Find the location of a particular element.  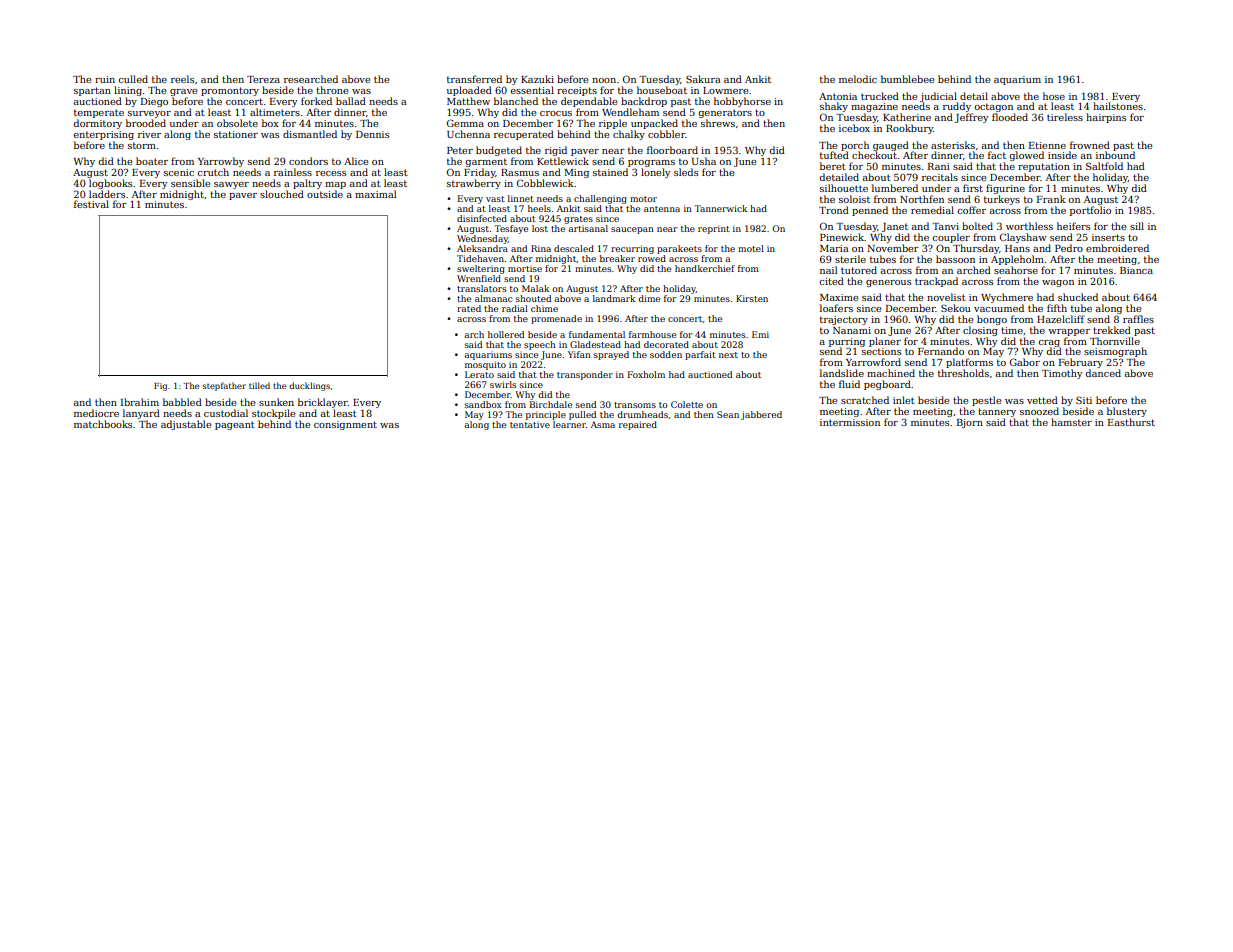

disinfected is located at coordinates (482, 218).
